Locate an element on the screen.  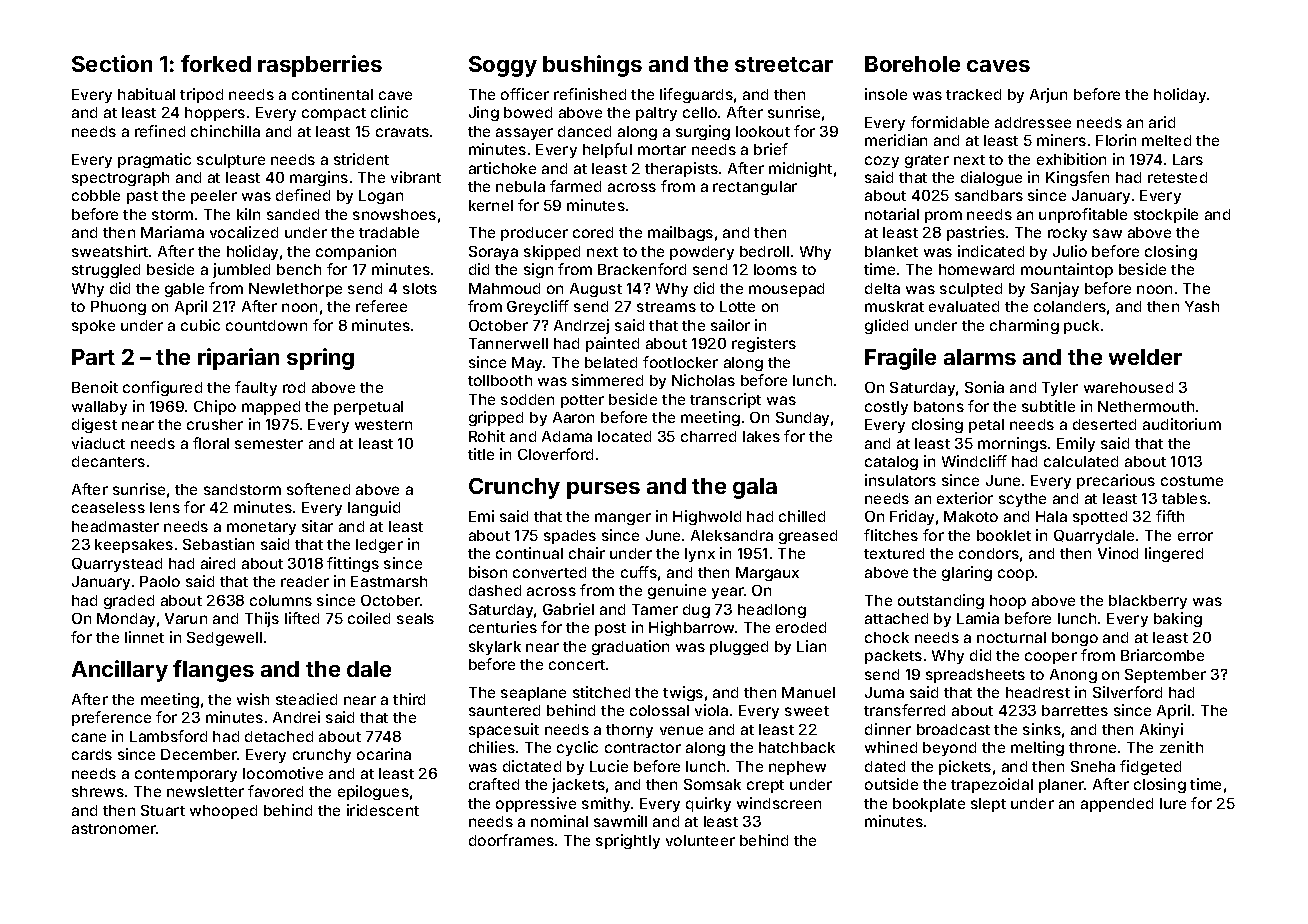
belated is located at coordinates (611, 362).
